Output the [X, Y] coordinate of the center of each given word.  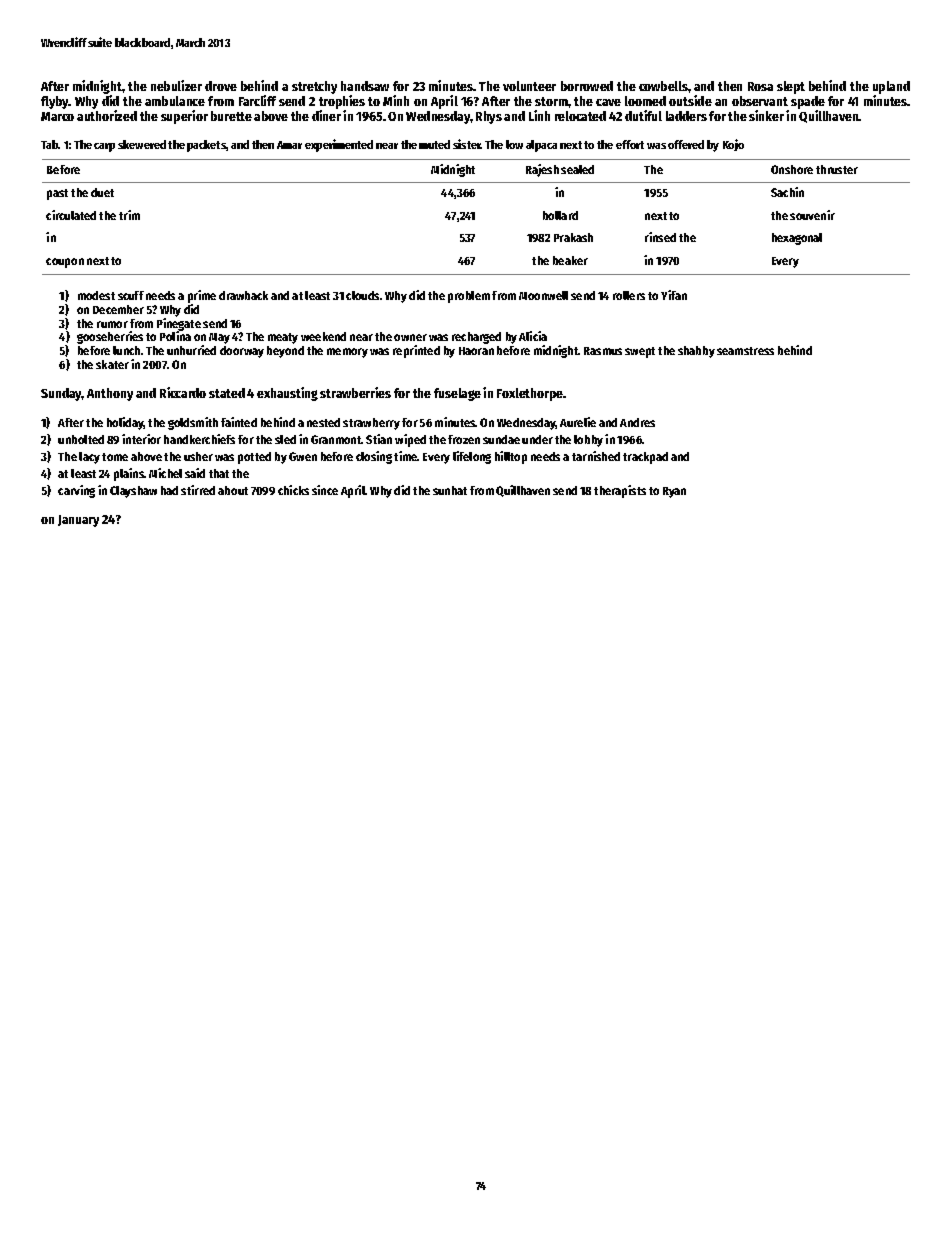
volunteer [529, 86]
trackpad [645, 458]
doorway [242, 352]
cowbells [663, 86]
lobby [588, 441]
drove [221, 86]
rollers [629, 295]
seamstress [745, 351]
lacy [89, 458]
